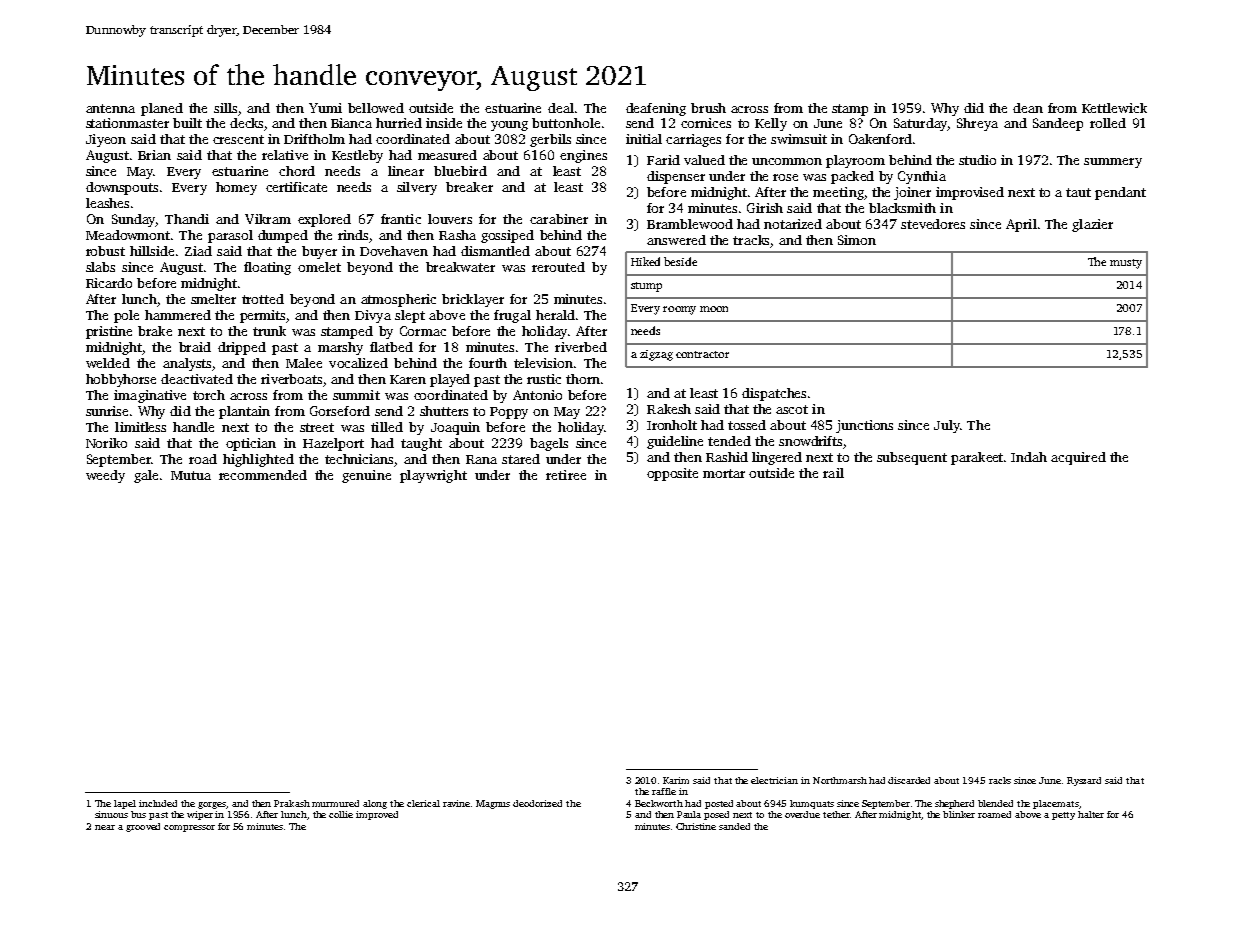 This screenshot has height=952, width=1233. What do you see at coordinates (324, 220) in the screenshot?
I see `explored` at bounding box center [324, 220].
